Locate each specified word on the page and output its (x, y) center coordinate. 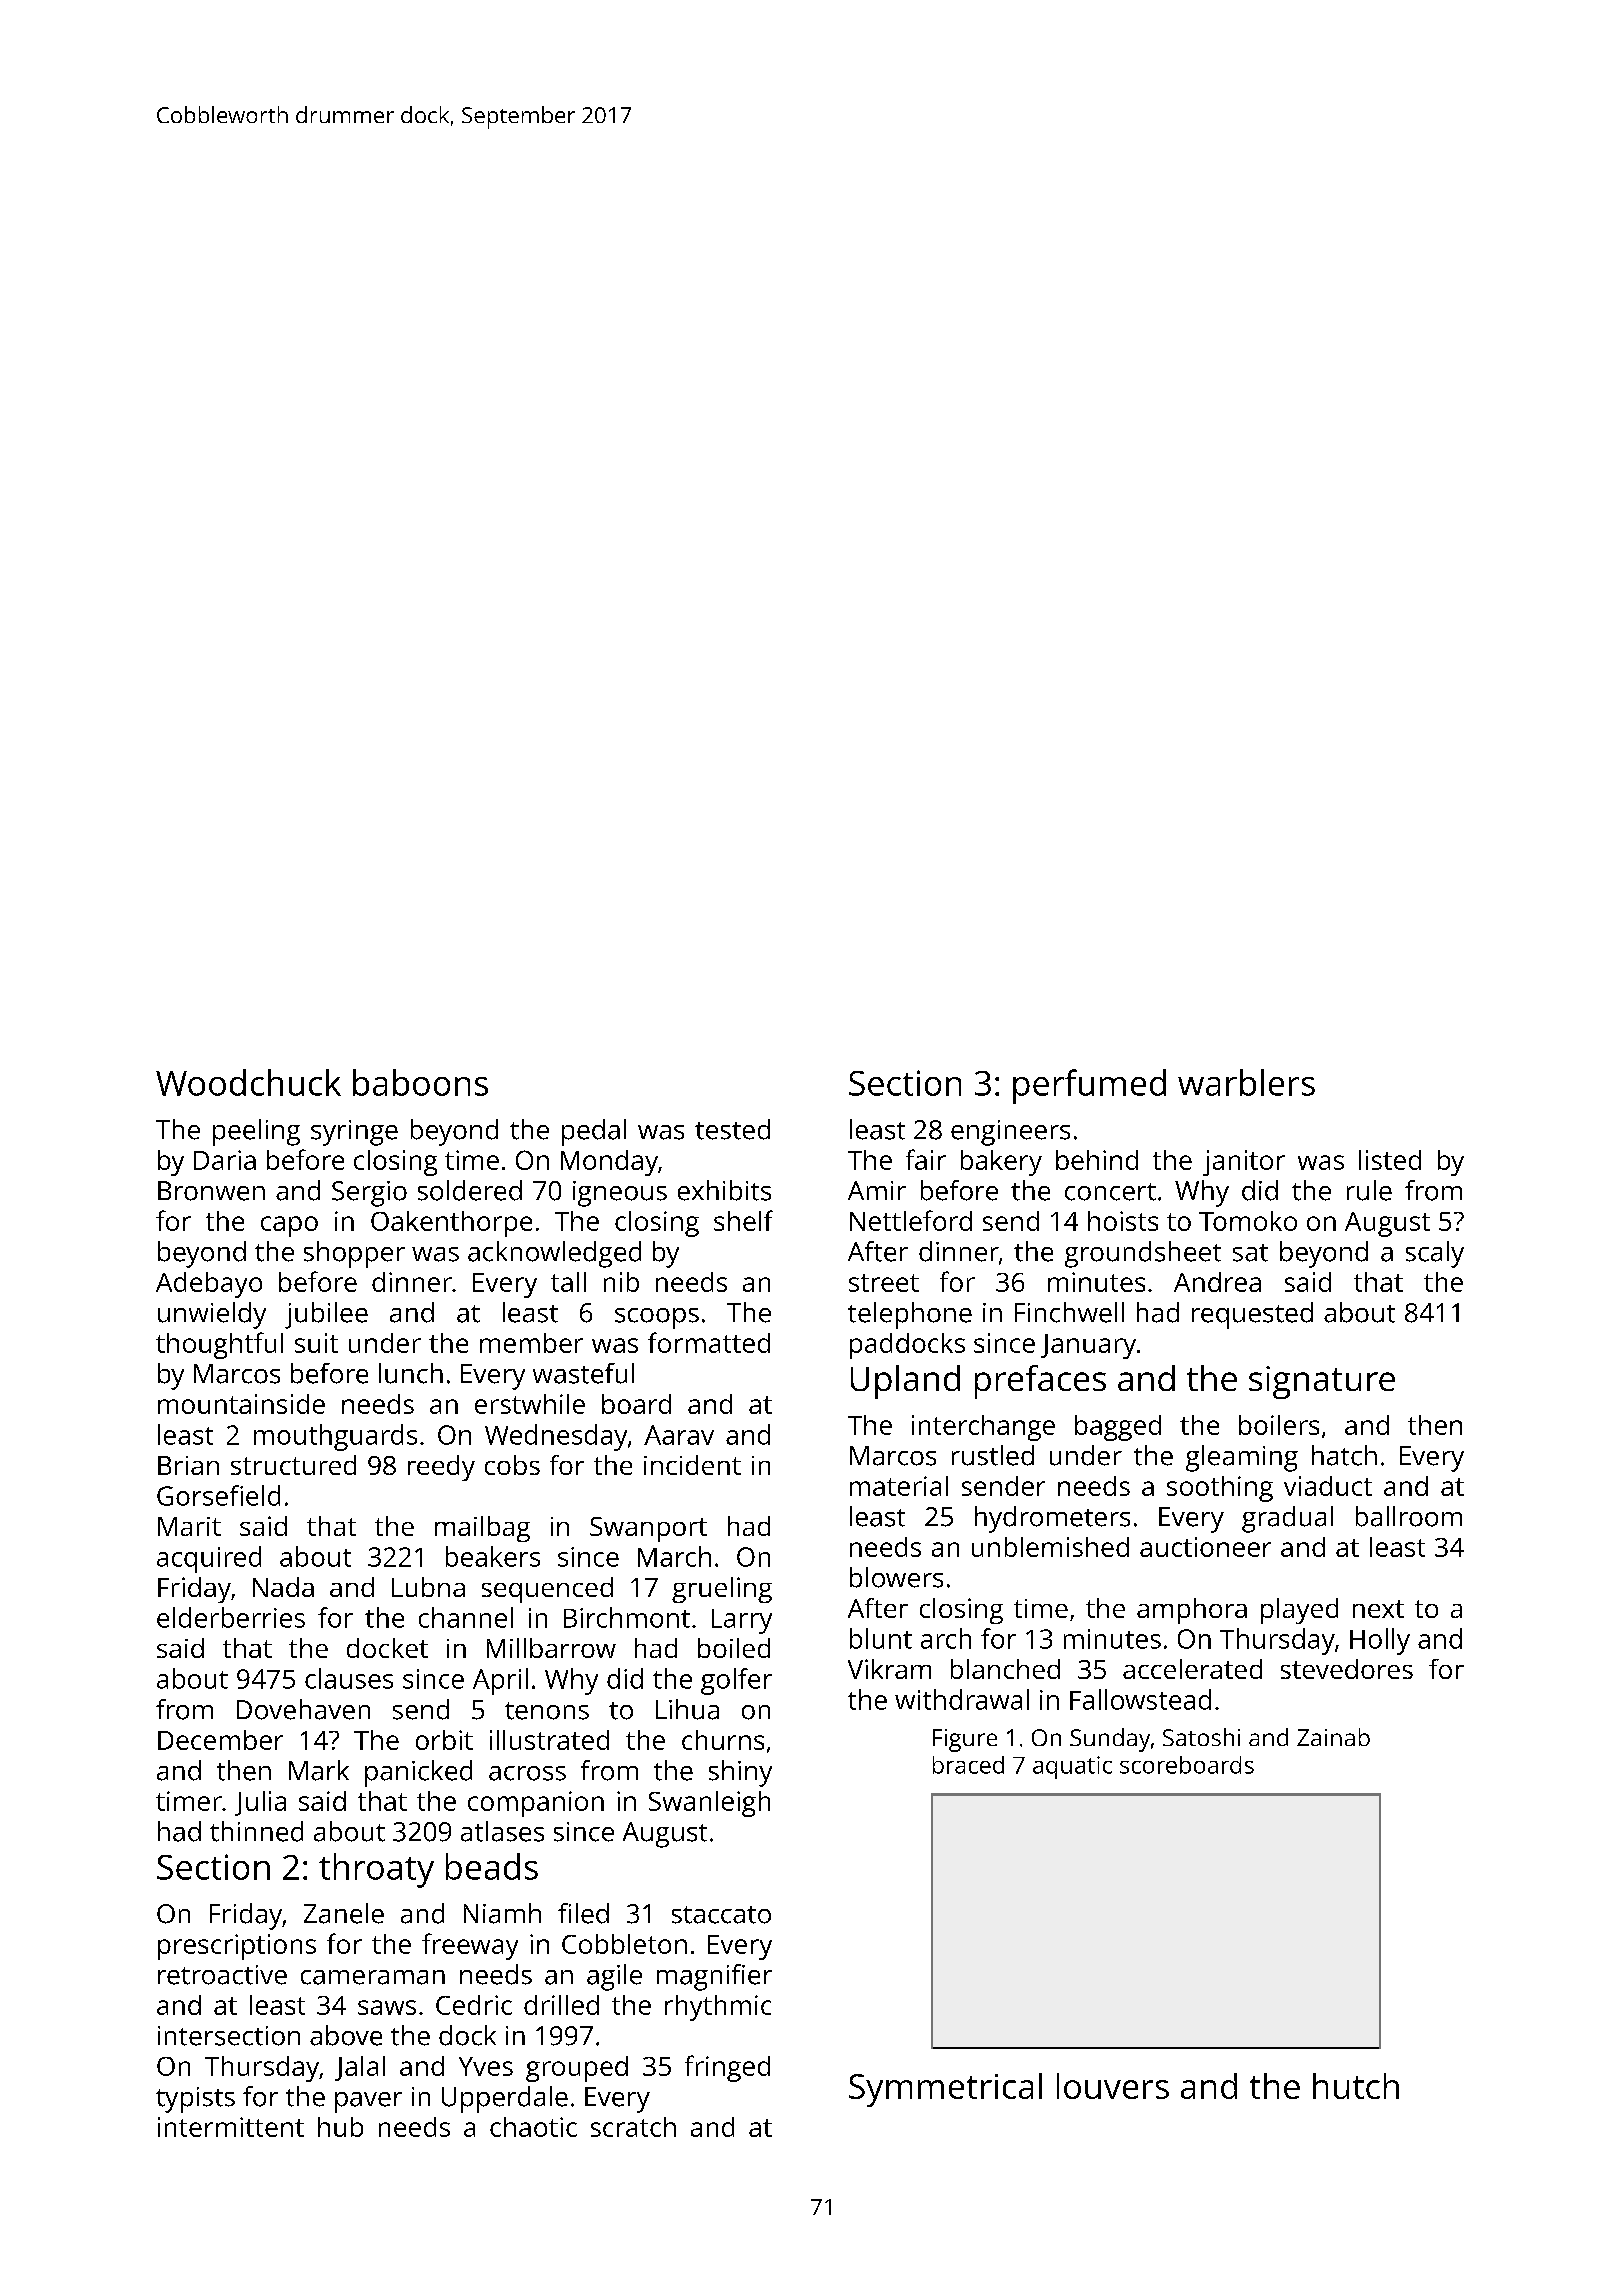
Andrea (1217, 1282)
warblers (1246, 1082)
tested (732, 1129)
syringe (354, 1133)
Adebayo (209, 1285)
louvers (1113, 2086)
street (884, 1283)
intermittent (231, 2127)
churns (723, 1740)
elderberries (231, 1617)
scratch (633, 2127)
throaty (376, 1870)
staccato (721, 1915)
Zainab (1333, 1737)
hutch (1356, 2086)
